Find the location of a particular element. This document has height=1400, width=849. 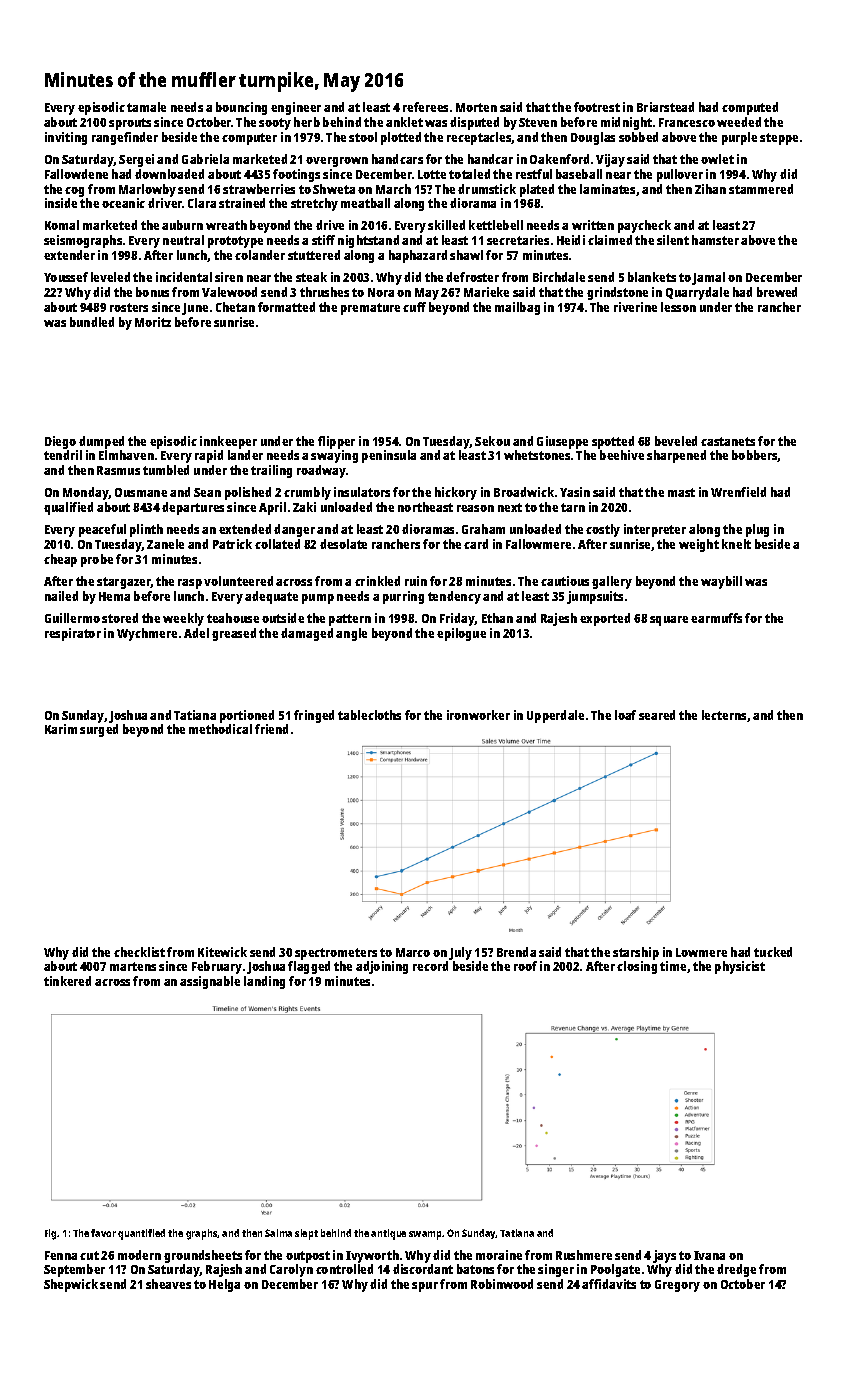

Sekou is located at coordinates (492, 441).
